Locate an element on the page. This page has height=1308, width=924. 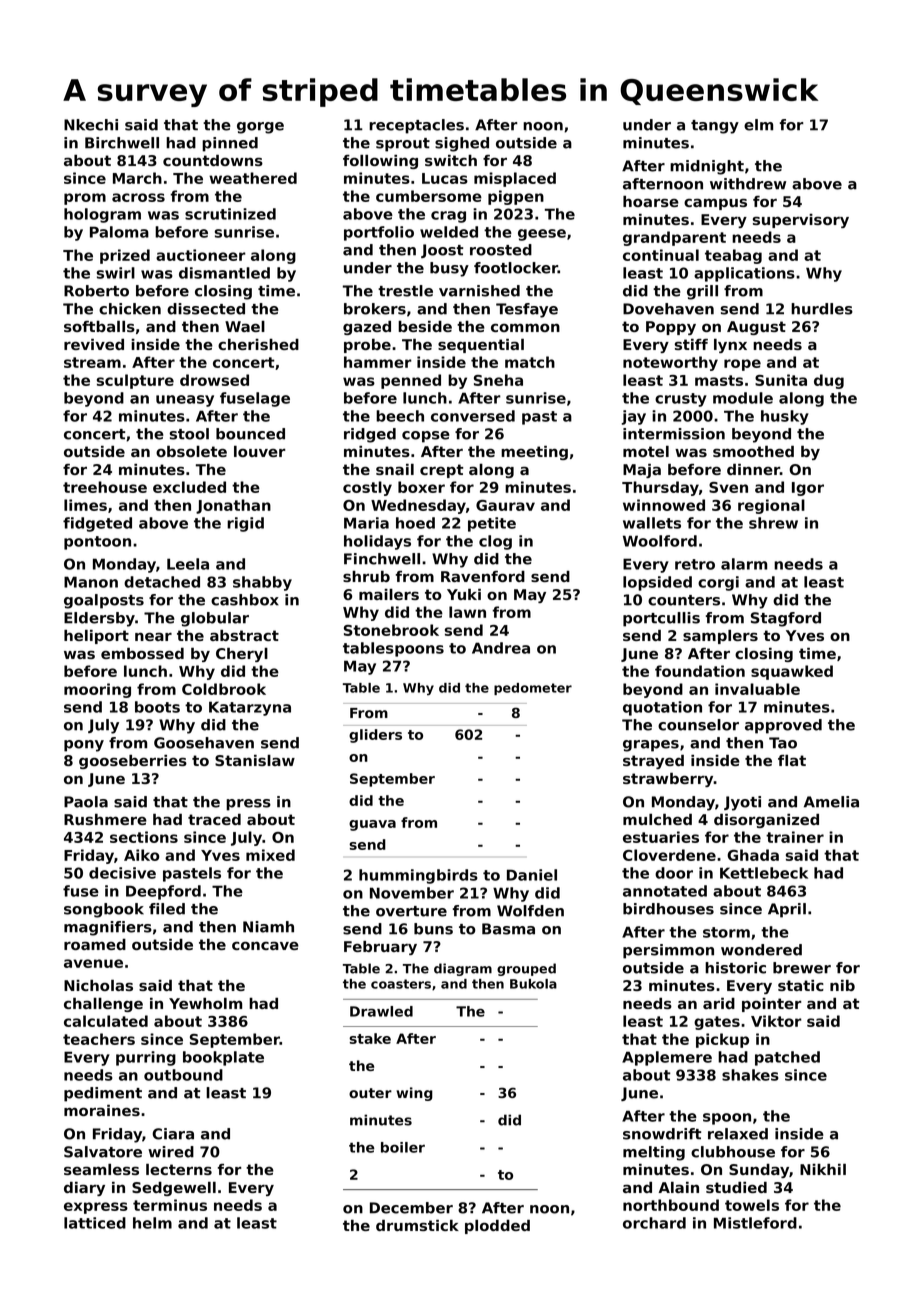
helm is located at coordinates (152, 1223).
